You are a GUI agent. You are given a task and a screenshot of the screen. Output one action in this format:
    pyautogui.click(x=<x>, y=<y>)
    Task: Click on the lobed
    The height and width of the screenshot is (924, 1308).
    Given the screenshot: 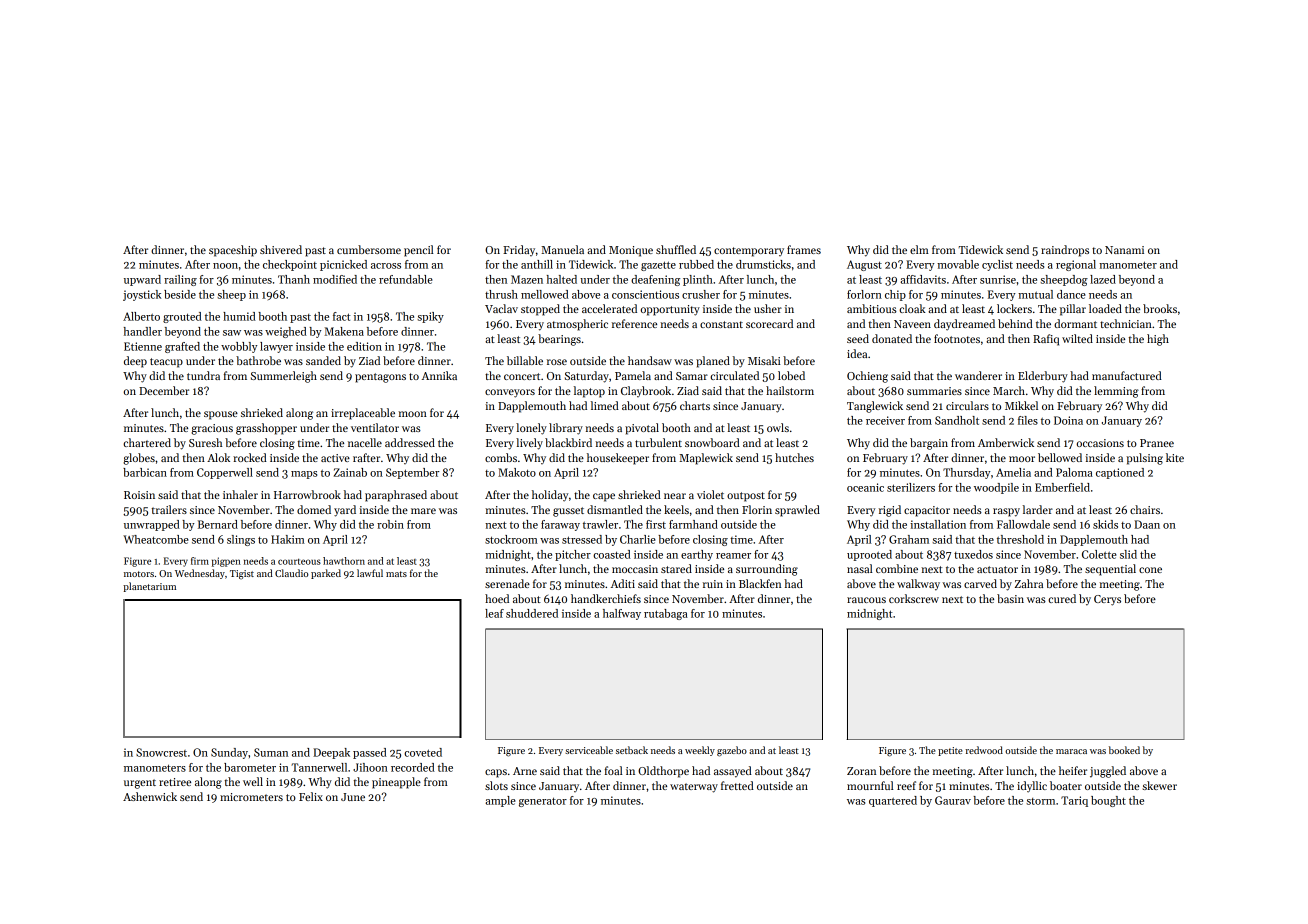 What is the action you would take?
    pyautogui.click(x=791, y=375)
